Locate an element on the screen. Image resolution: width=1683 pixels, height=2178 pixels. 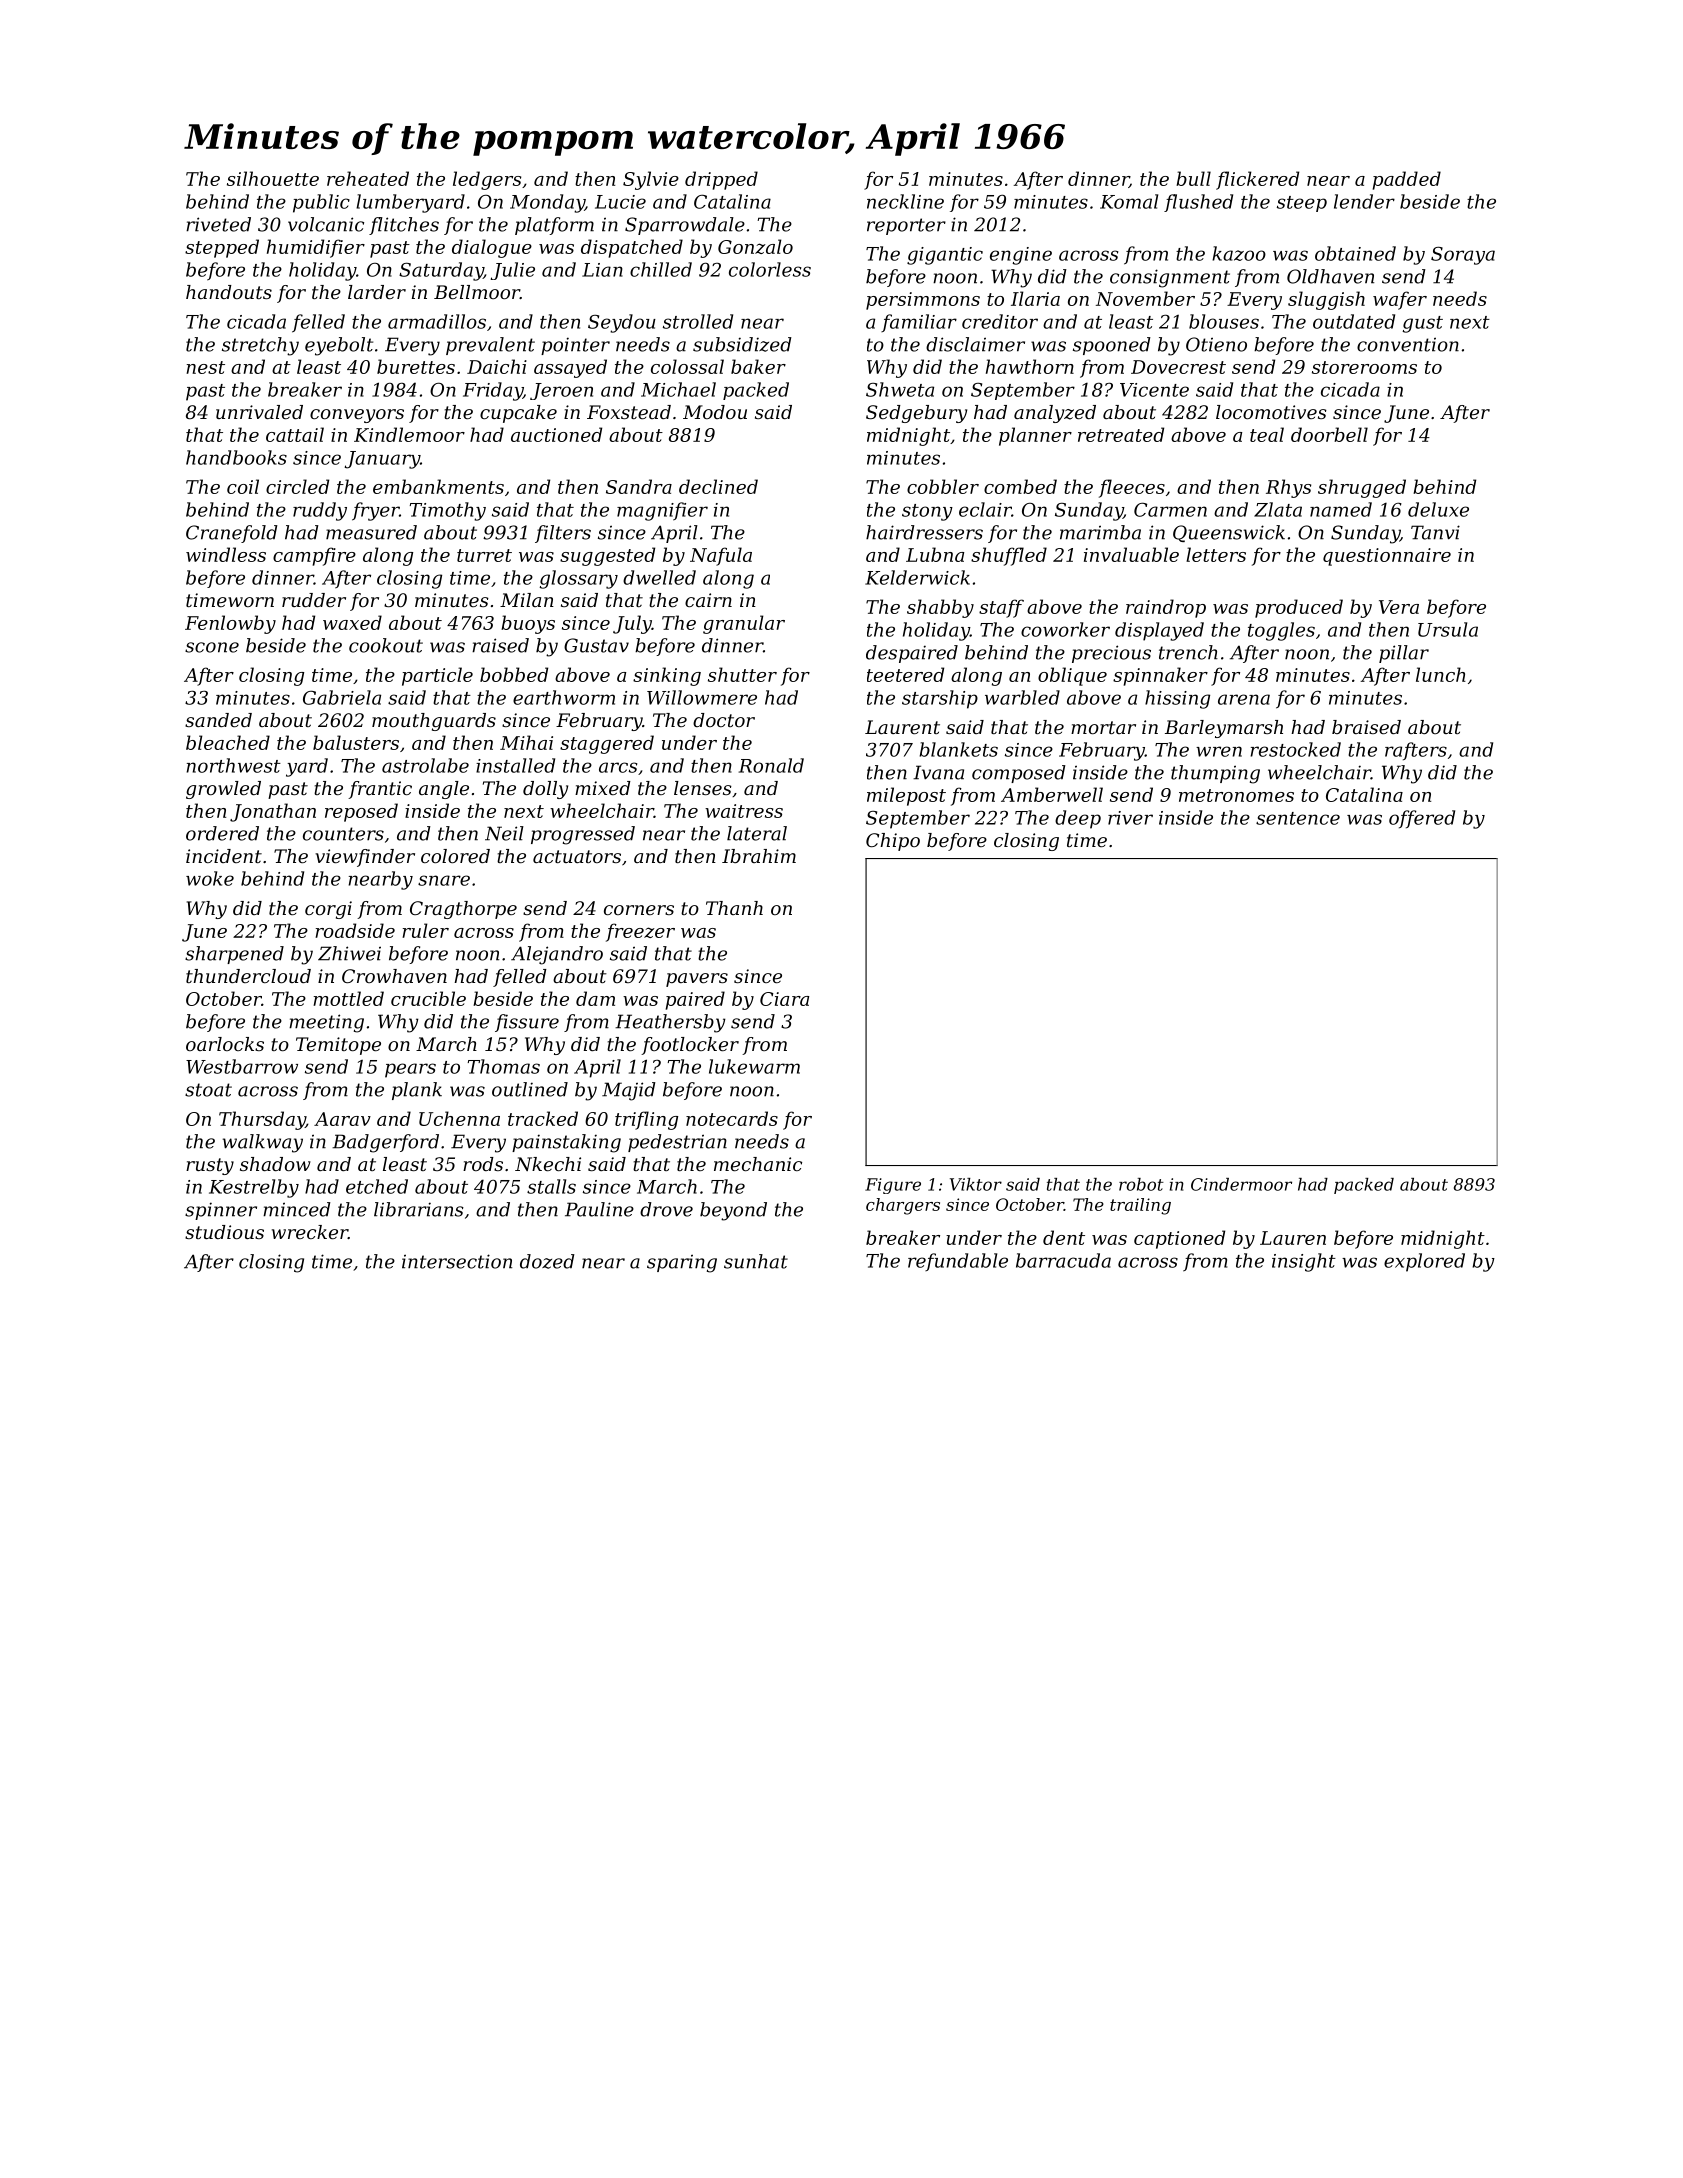
insight is located at coordinates (1304, 1262).
